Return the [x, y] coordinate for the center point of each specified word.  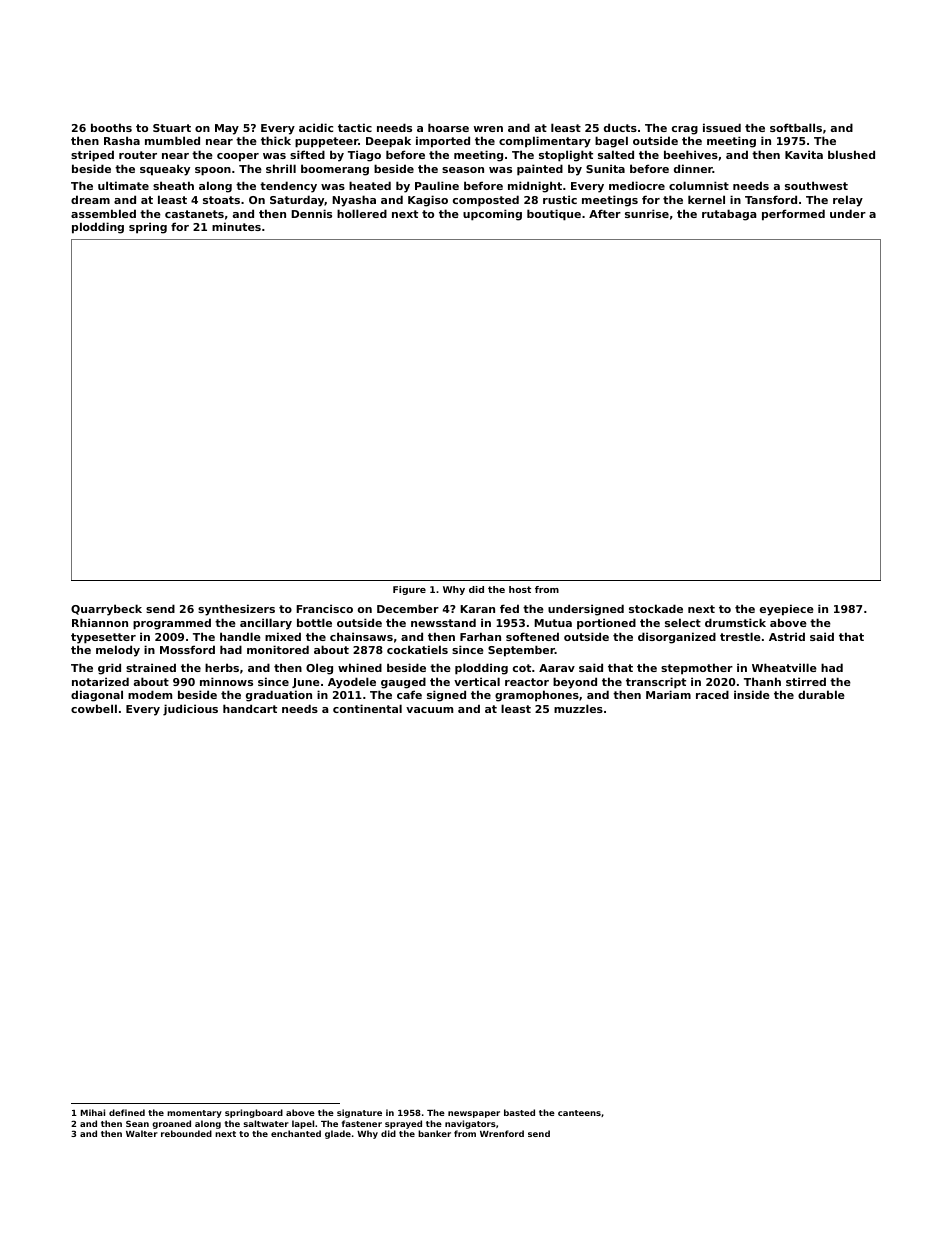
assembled [103, 213]
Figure [409, 590]
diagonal [97, 696]
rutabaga [729, 215]
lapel [303, 1124]
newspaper [474, 1114]
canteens [579, 1113]
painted [540, 170]
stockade [656, 608]
